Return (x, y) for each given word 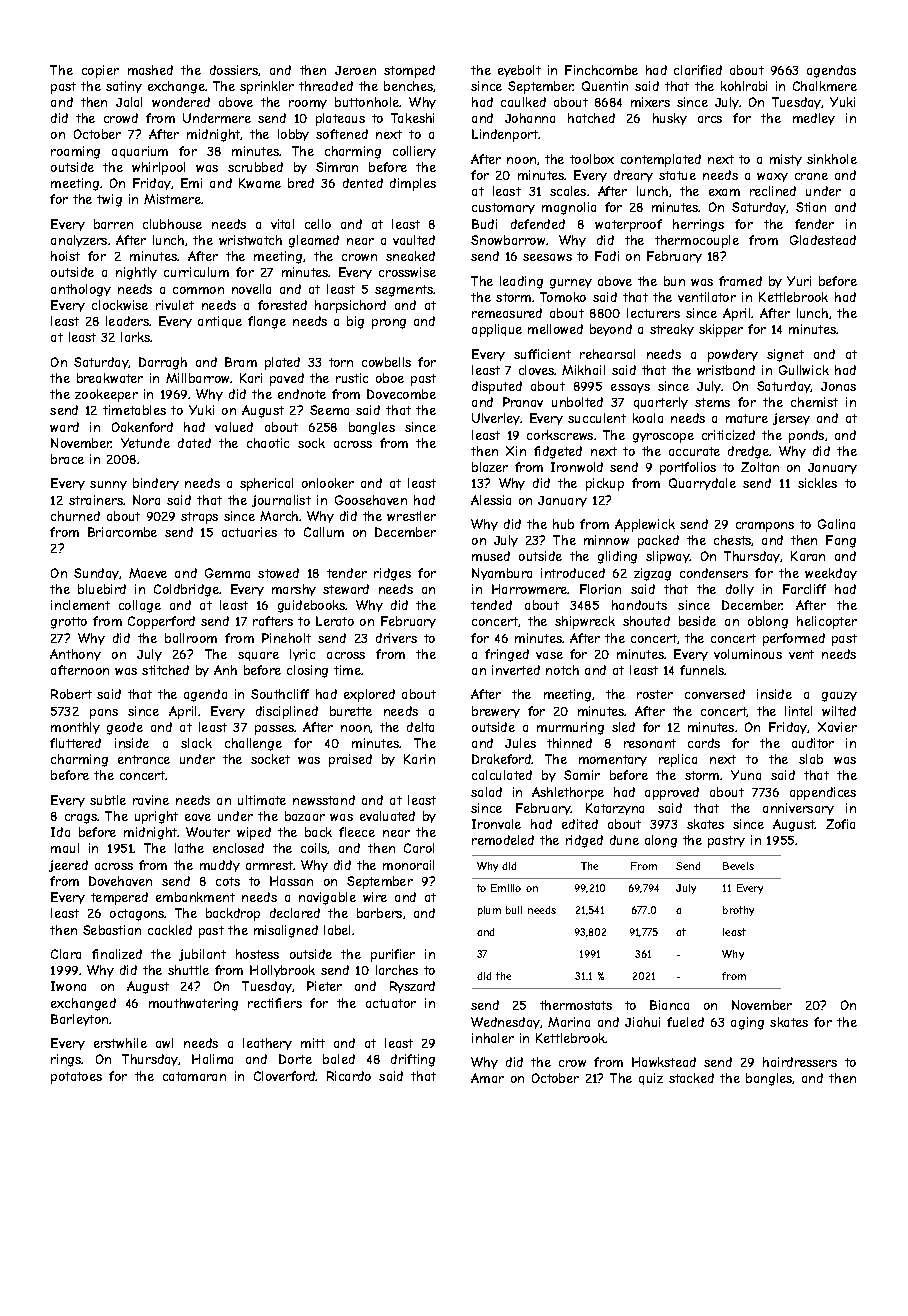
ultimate (262, 800)
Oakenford (142, 427)
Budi (484, 224)
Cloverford (285, 1076)
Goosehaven (371, 500)
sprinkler (267, 87)
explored (369, 695)
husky (670, 119)
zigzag (652, 574)
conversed (715, 694)
